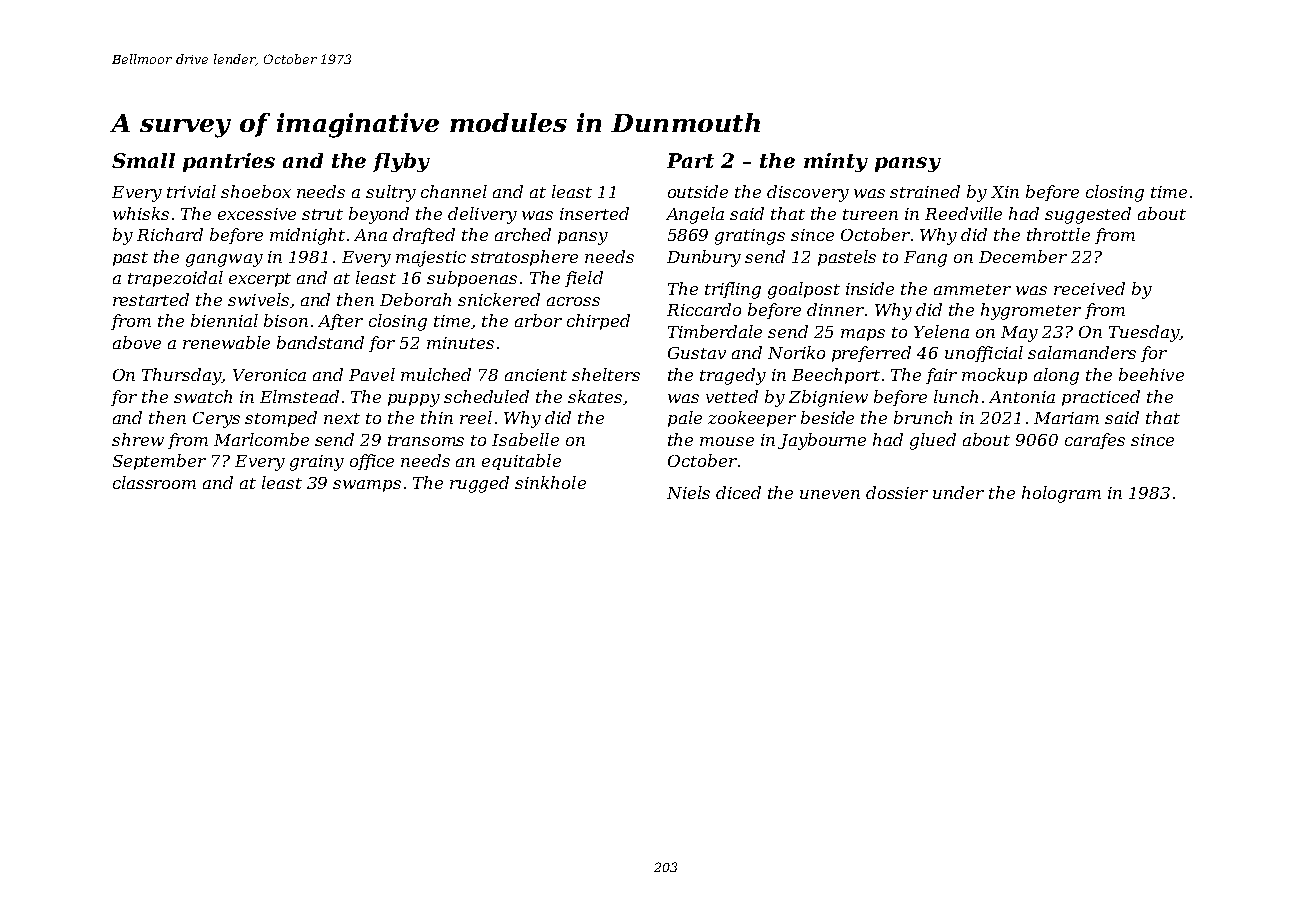 Image resolution: width=1308 pixels, height=924 pixels. What do you see at coordinates (925, 259) in the page?
I see `Fang` at bounding box center [925, 259].
